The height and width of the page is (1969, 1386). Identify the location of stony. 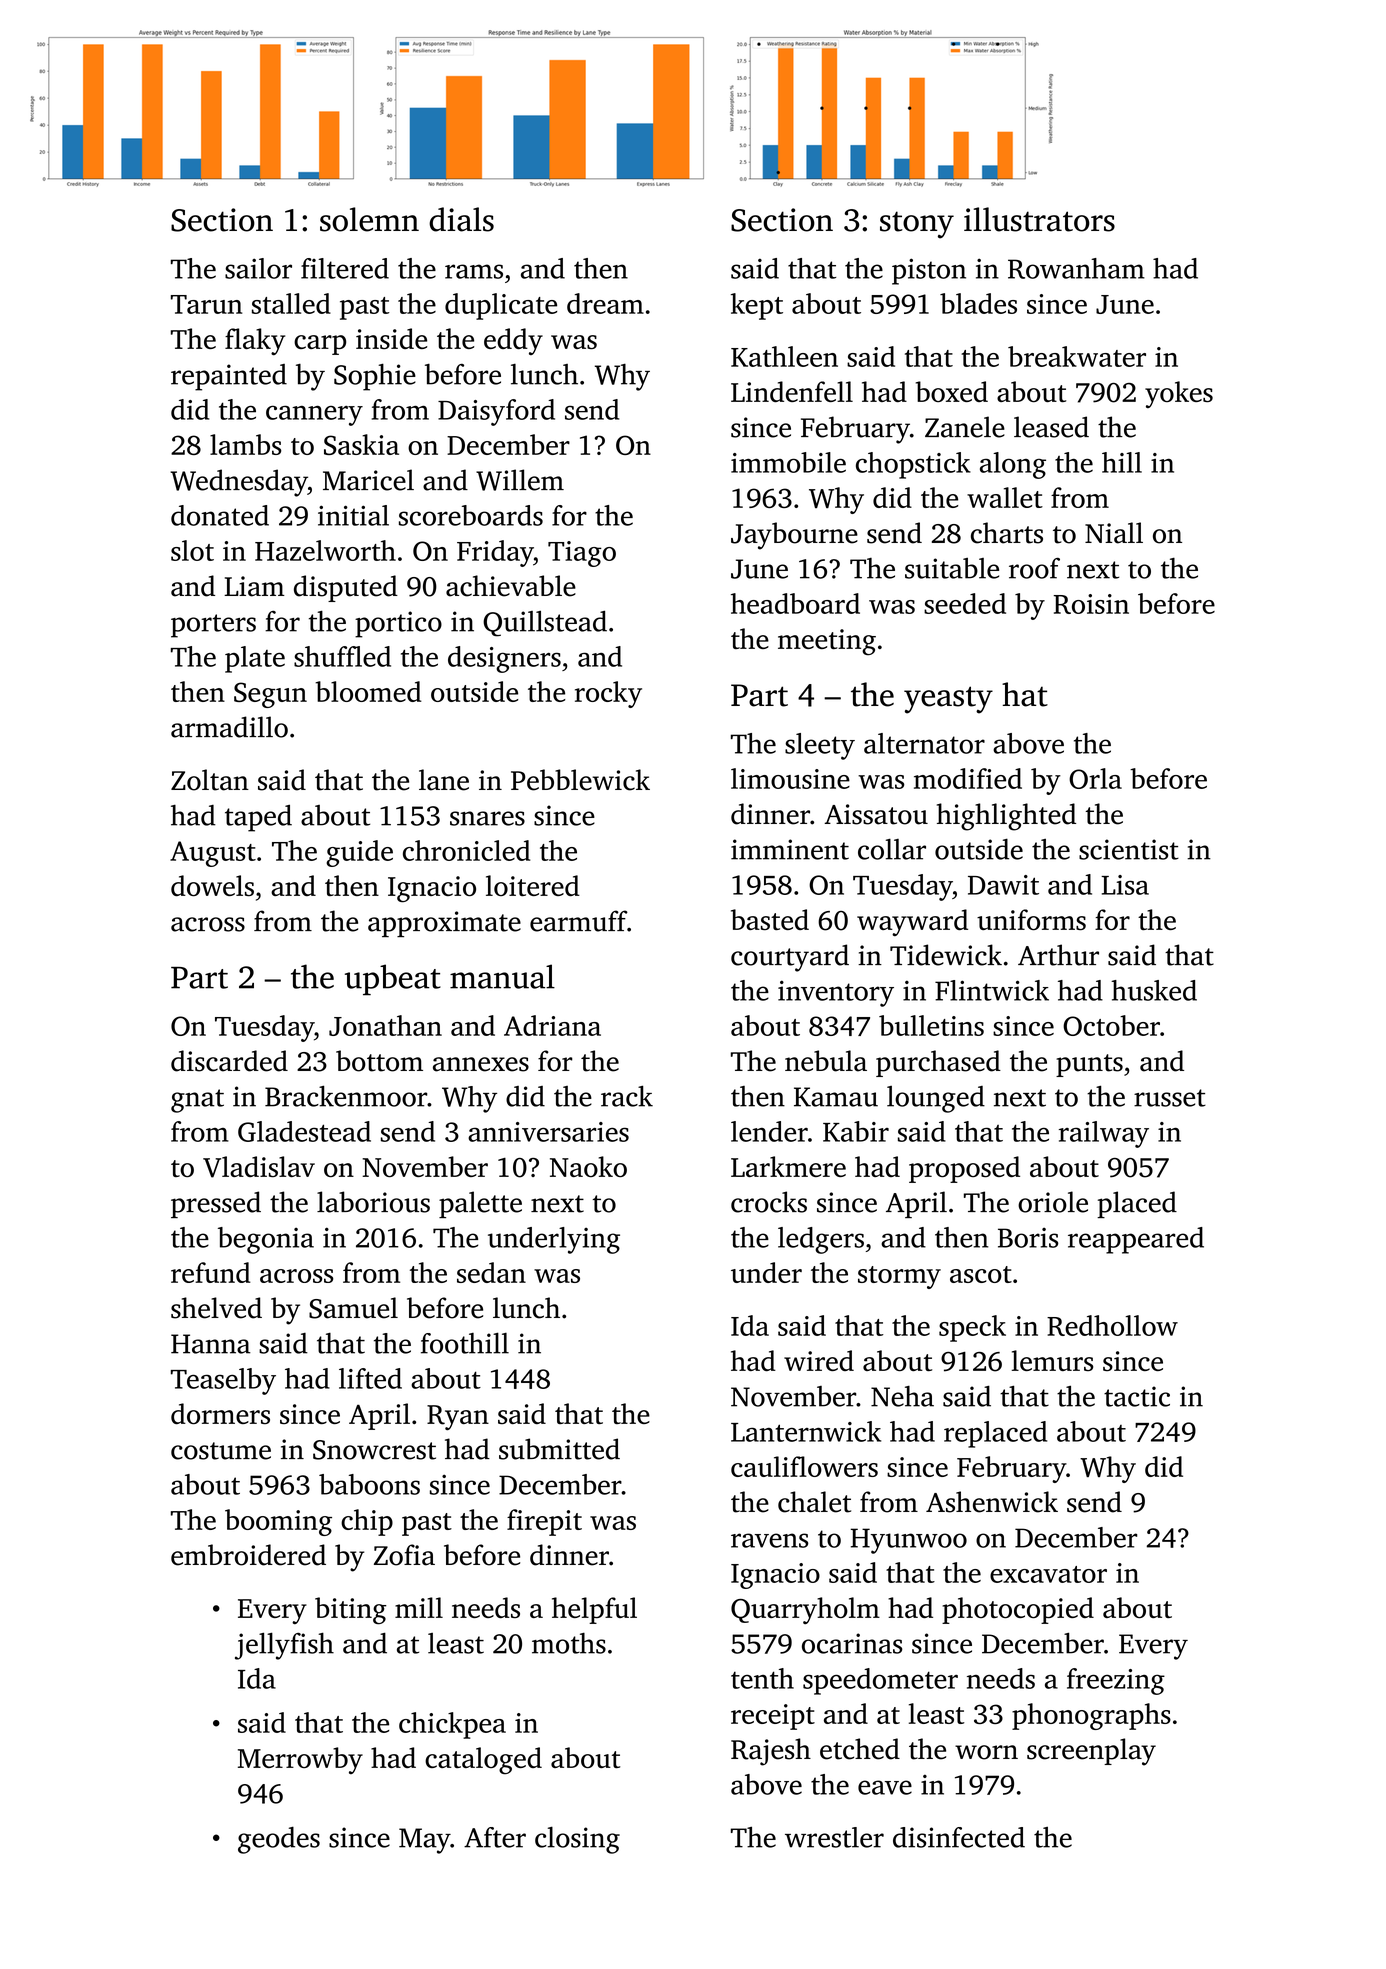
(917, 225).
